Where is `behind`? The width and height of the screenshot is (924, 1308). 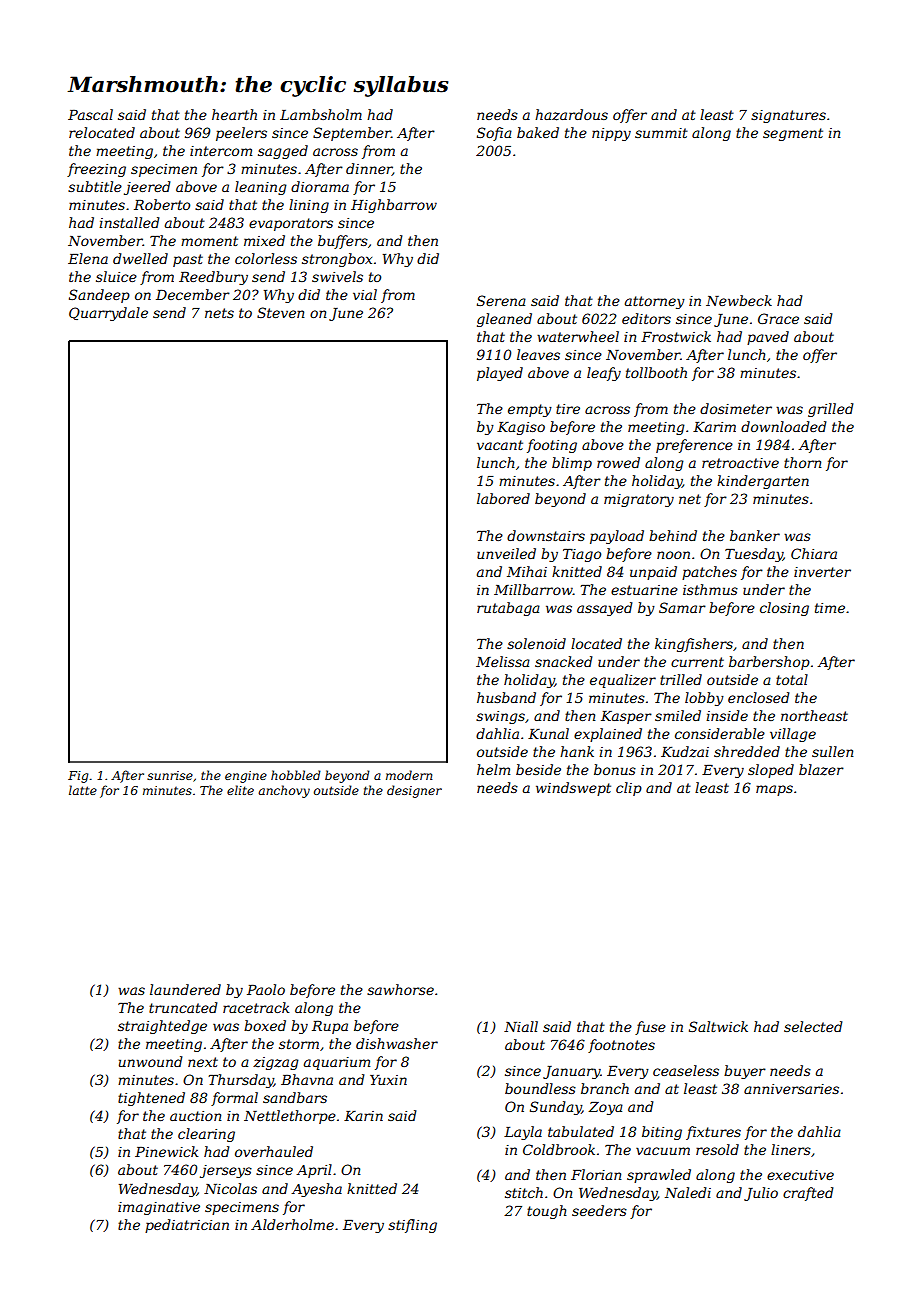 behind is located at coordinates (673, 535).
